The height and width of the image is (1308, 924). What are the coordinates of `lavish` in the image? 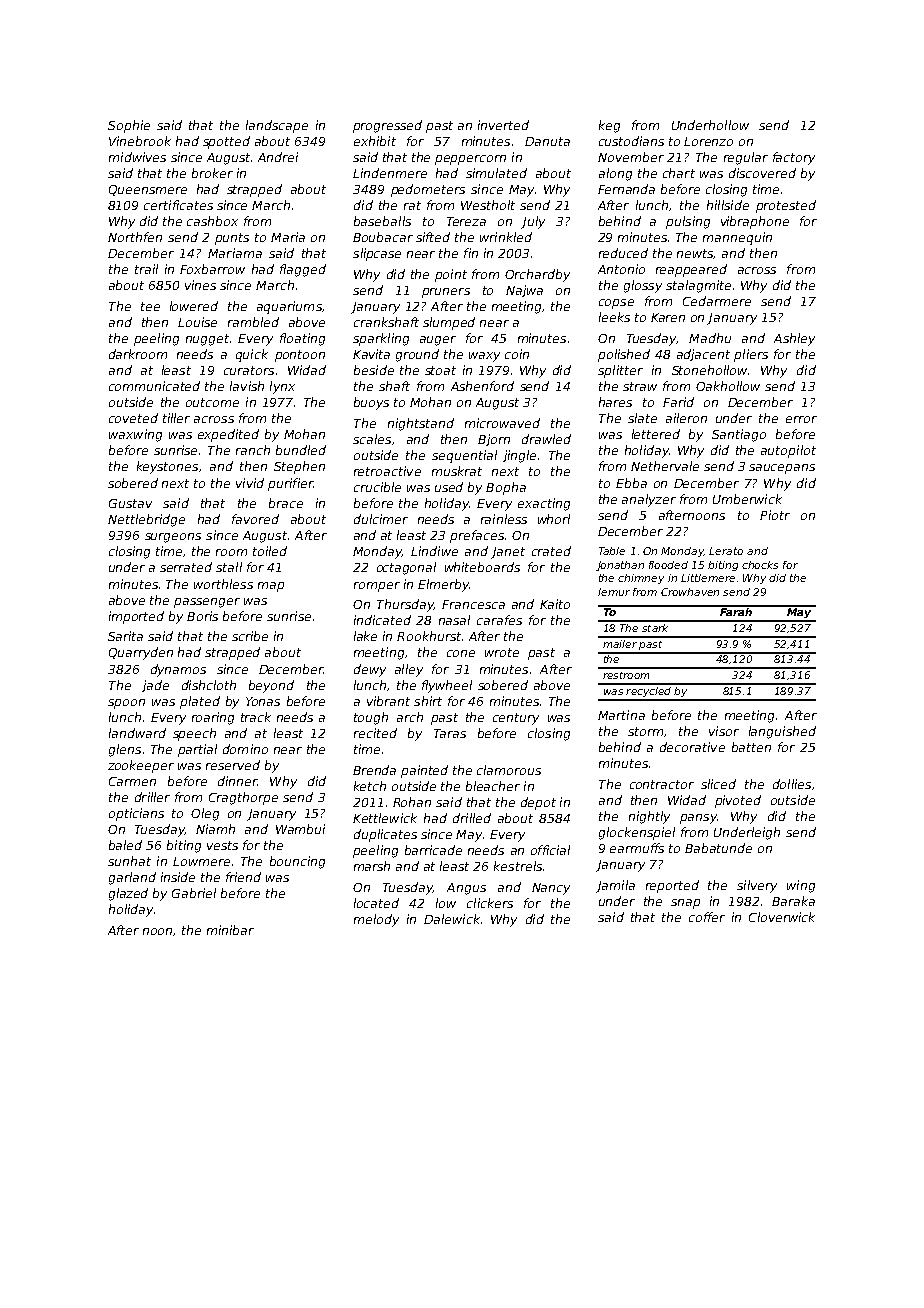 It's located at (247, 386).
